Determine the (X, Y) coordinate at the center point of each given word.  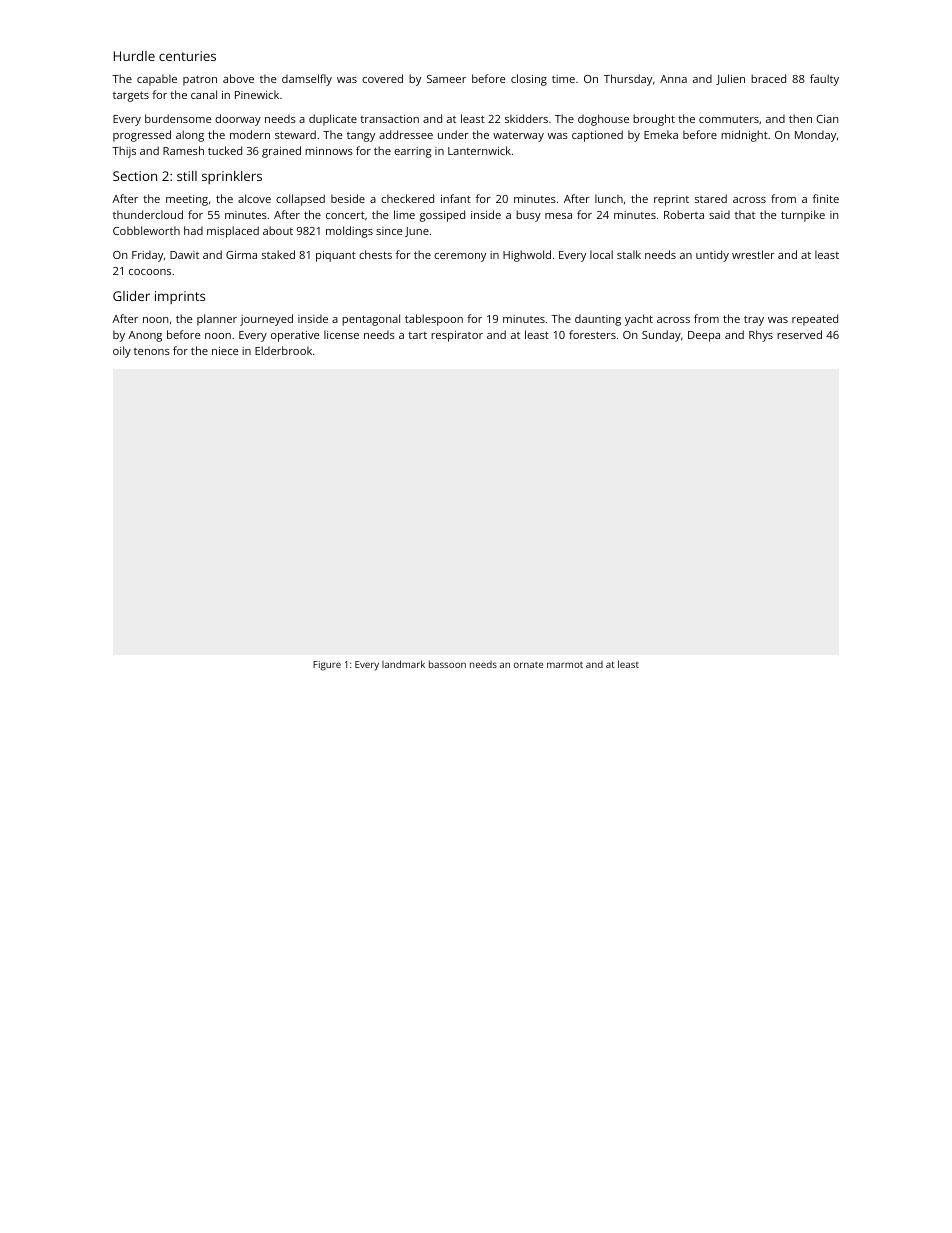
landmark (403, 664)
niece (225, 351)
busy (528, 216)
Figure (327, 666)
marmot (565, 665)
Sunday (661, 336)
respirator (457, 336)
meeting (187, 200)
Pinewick (257, 94)
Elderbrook (283, 350)
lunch (609, 198)
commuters (729, 119)
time (563, 79)
